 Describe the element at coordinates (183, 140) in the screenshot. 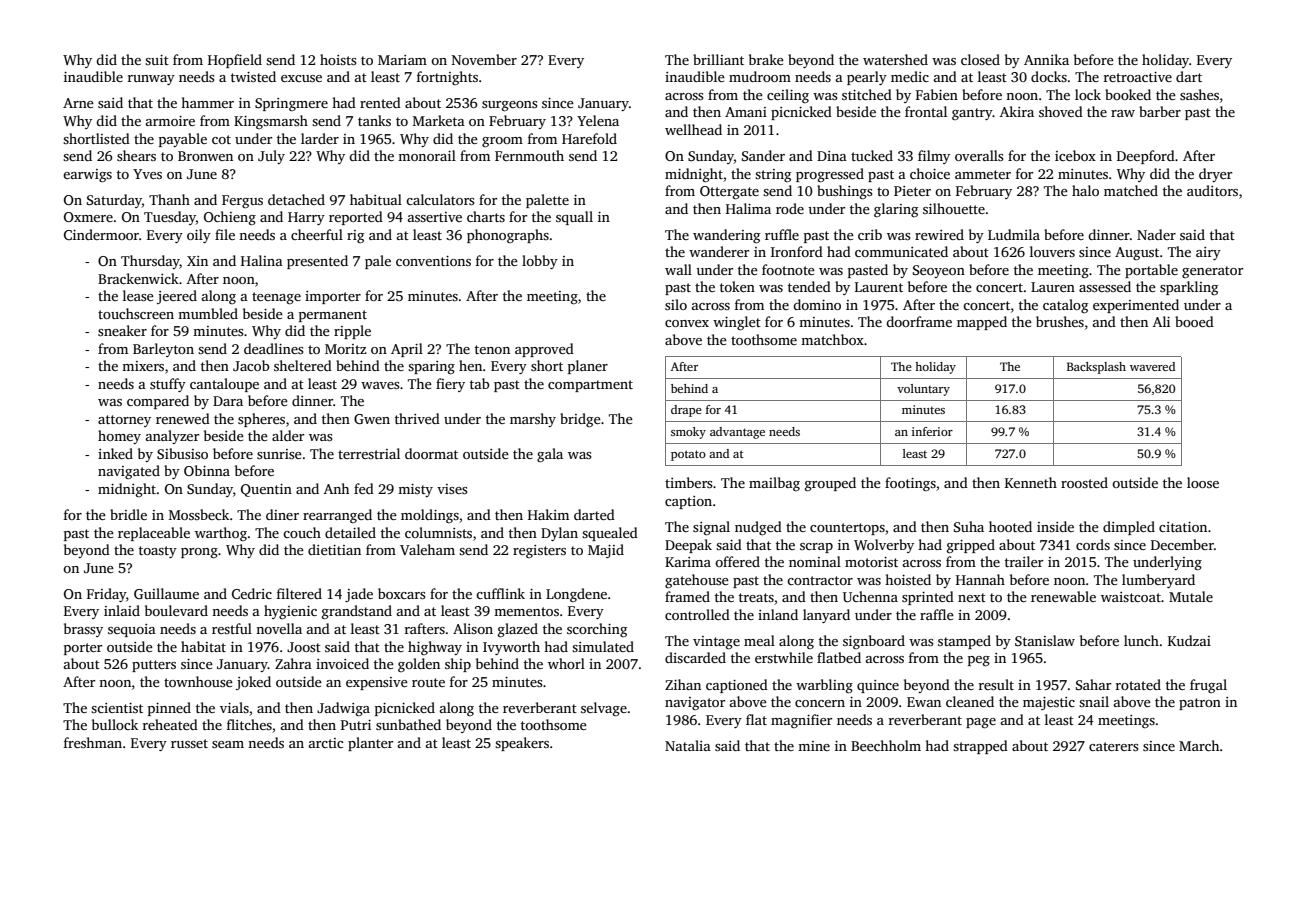

I see `payable` at that location.
